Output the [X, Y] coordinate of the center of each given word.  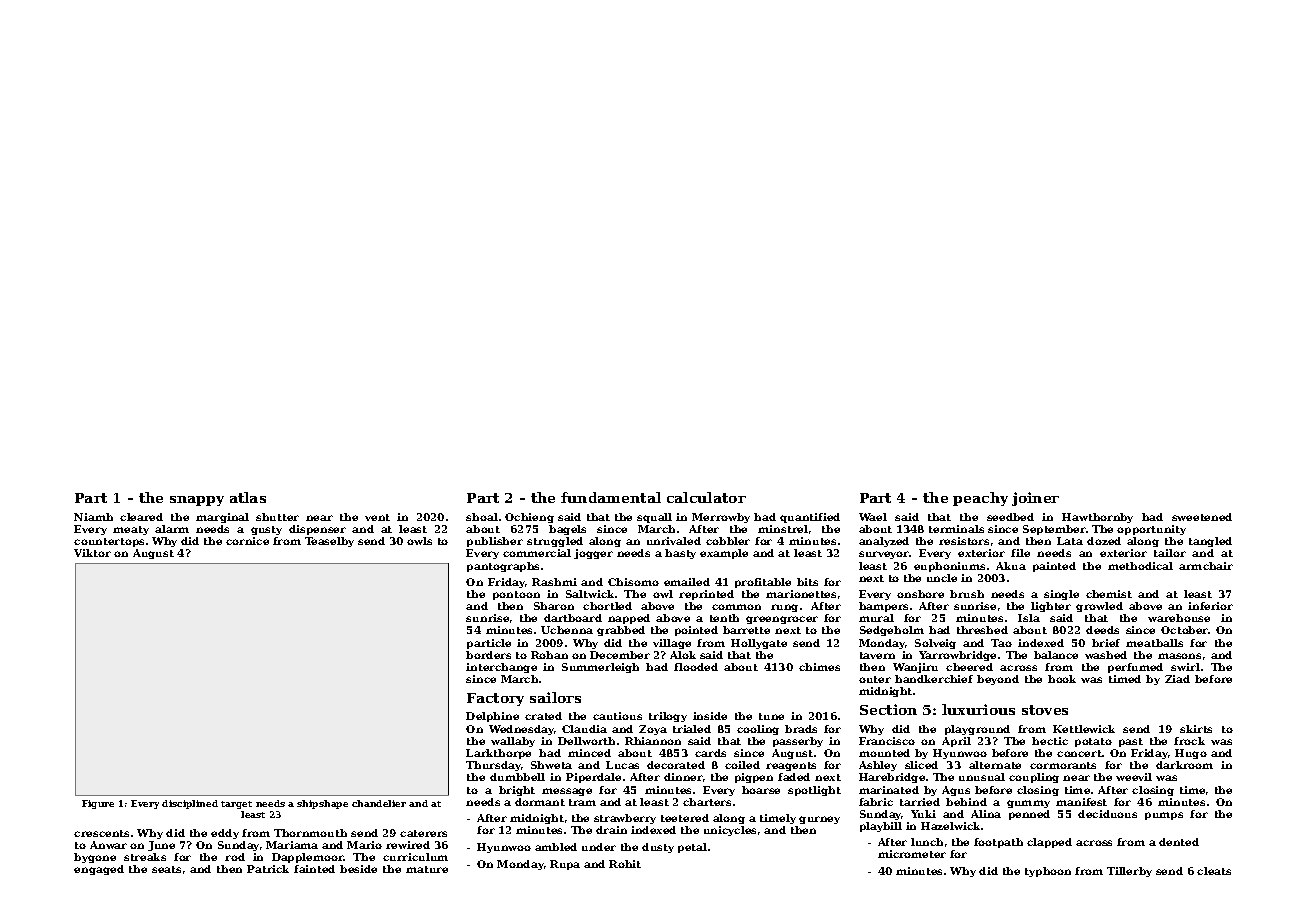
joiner [1035, 499]
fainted [314, 869]
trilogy [668, 717]
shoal [482, 517]
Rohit [625, 864]
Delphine [492, 717]
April [956, 742]
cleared [141, 517]
